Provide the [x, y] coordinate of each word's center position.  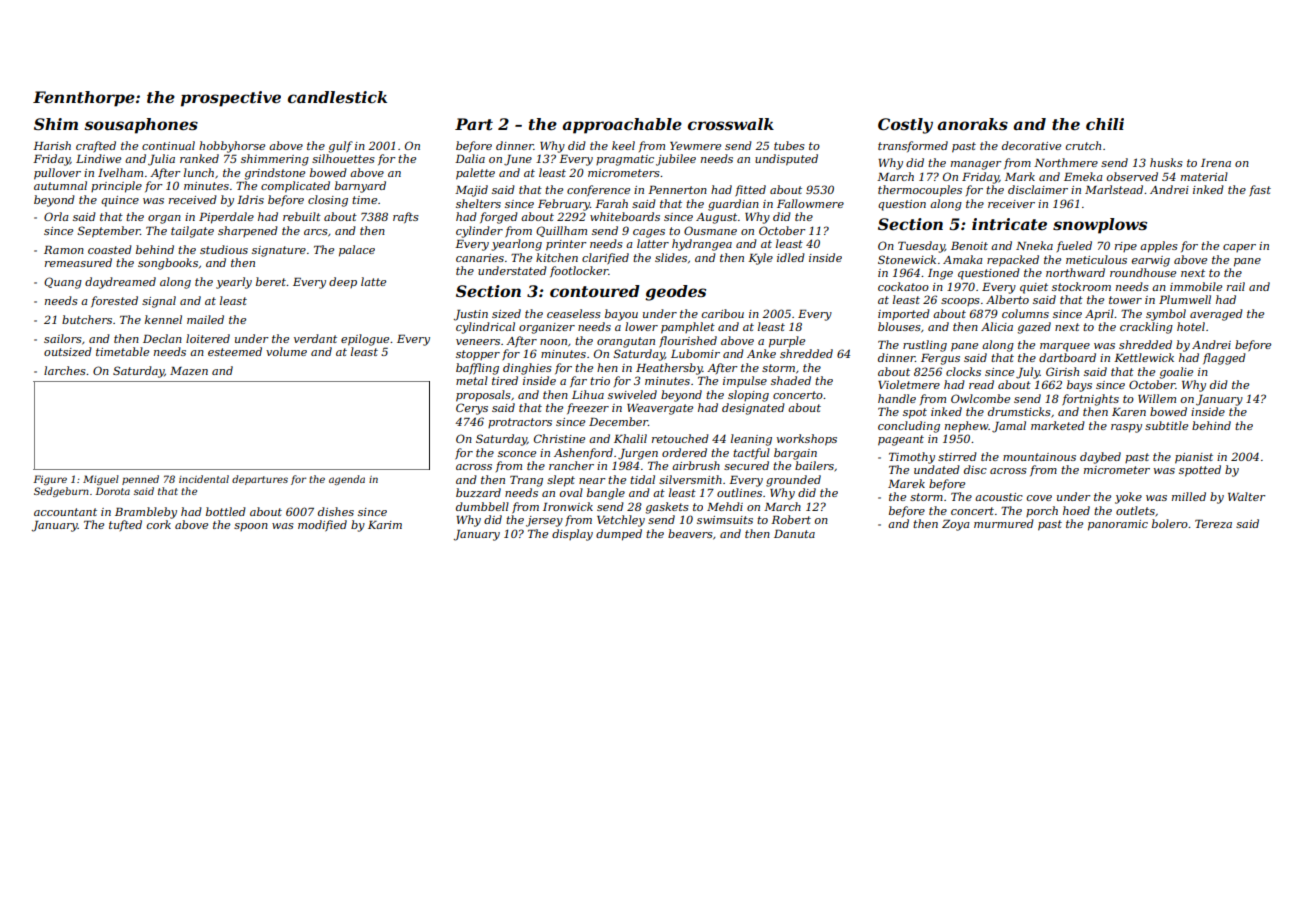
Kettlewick [1144, 357]
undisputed [786, 160]
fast [1260, 191]
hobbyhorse [232, 147]
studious [224, 249]
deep [343, 282]
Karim [385, 525]
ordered [684, 452]
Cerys [472, 409]
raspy [1126, 428]
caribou [723, 313]
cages [649, 233]
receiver [1011, 204]
